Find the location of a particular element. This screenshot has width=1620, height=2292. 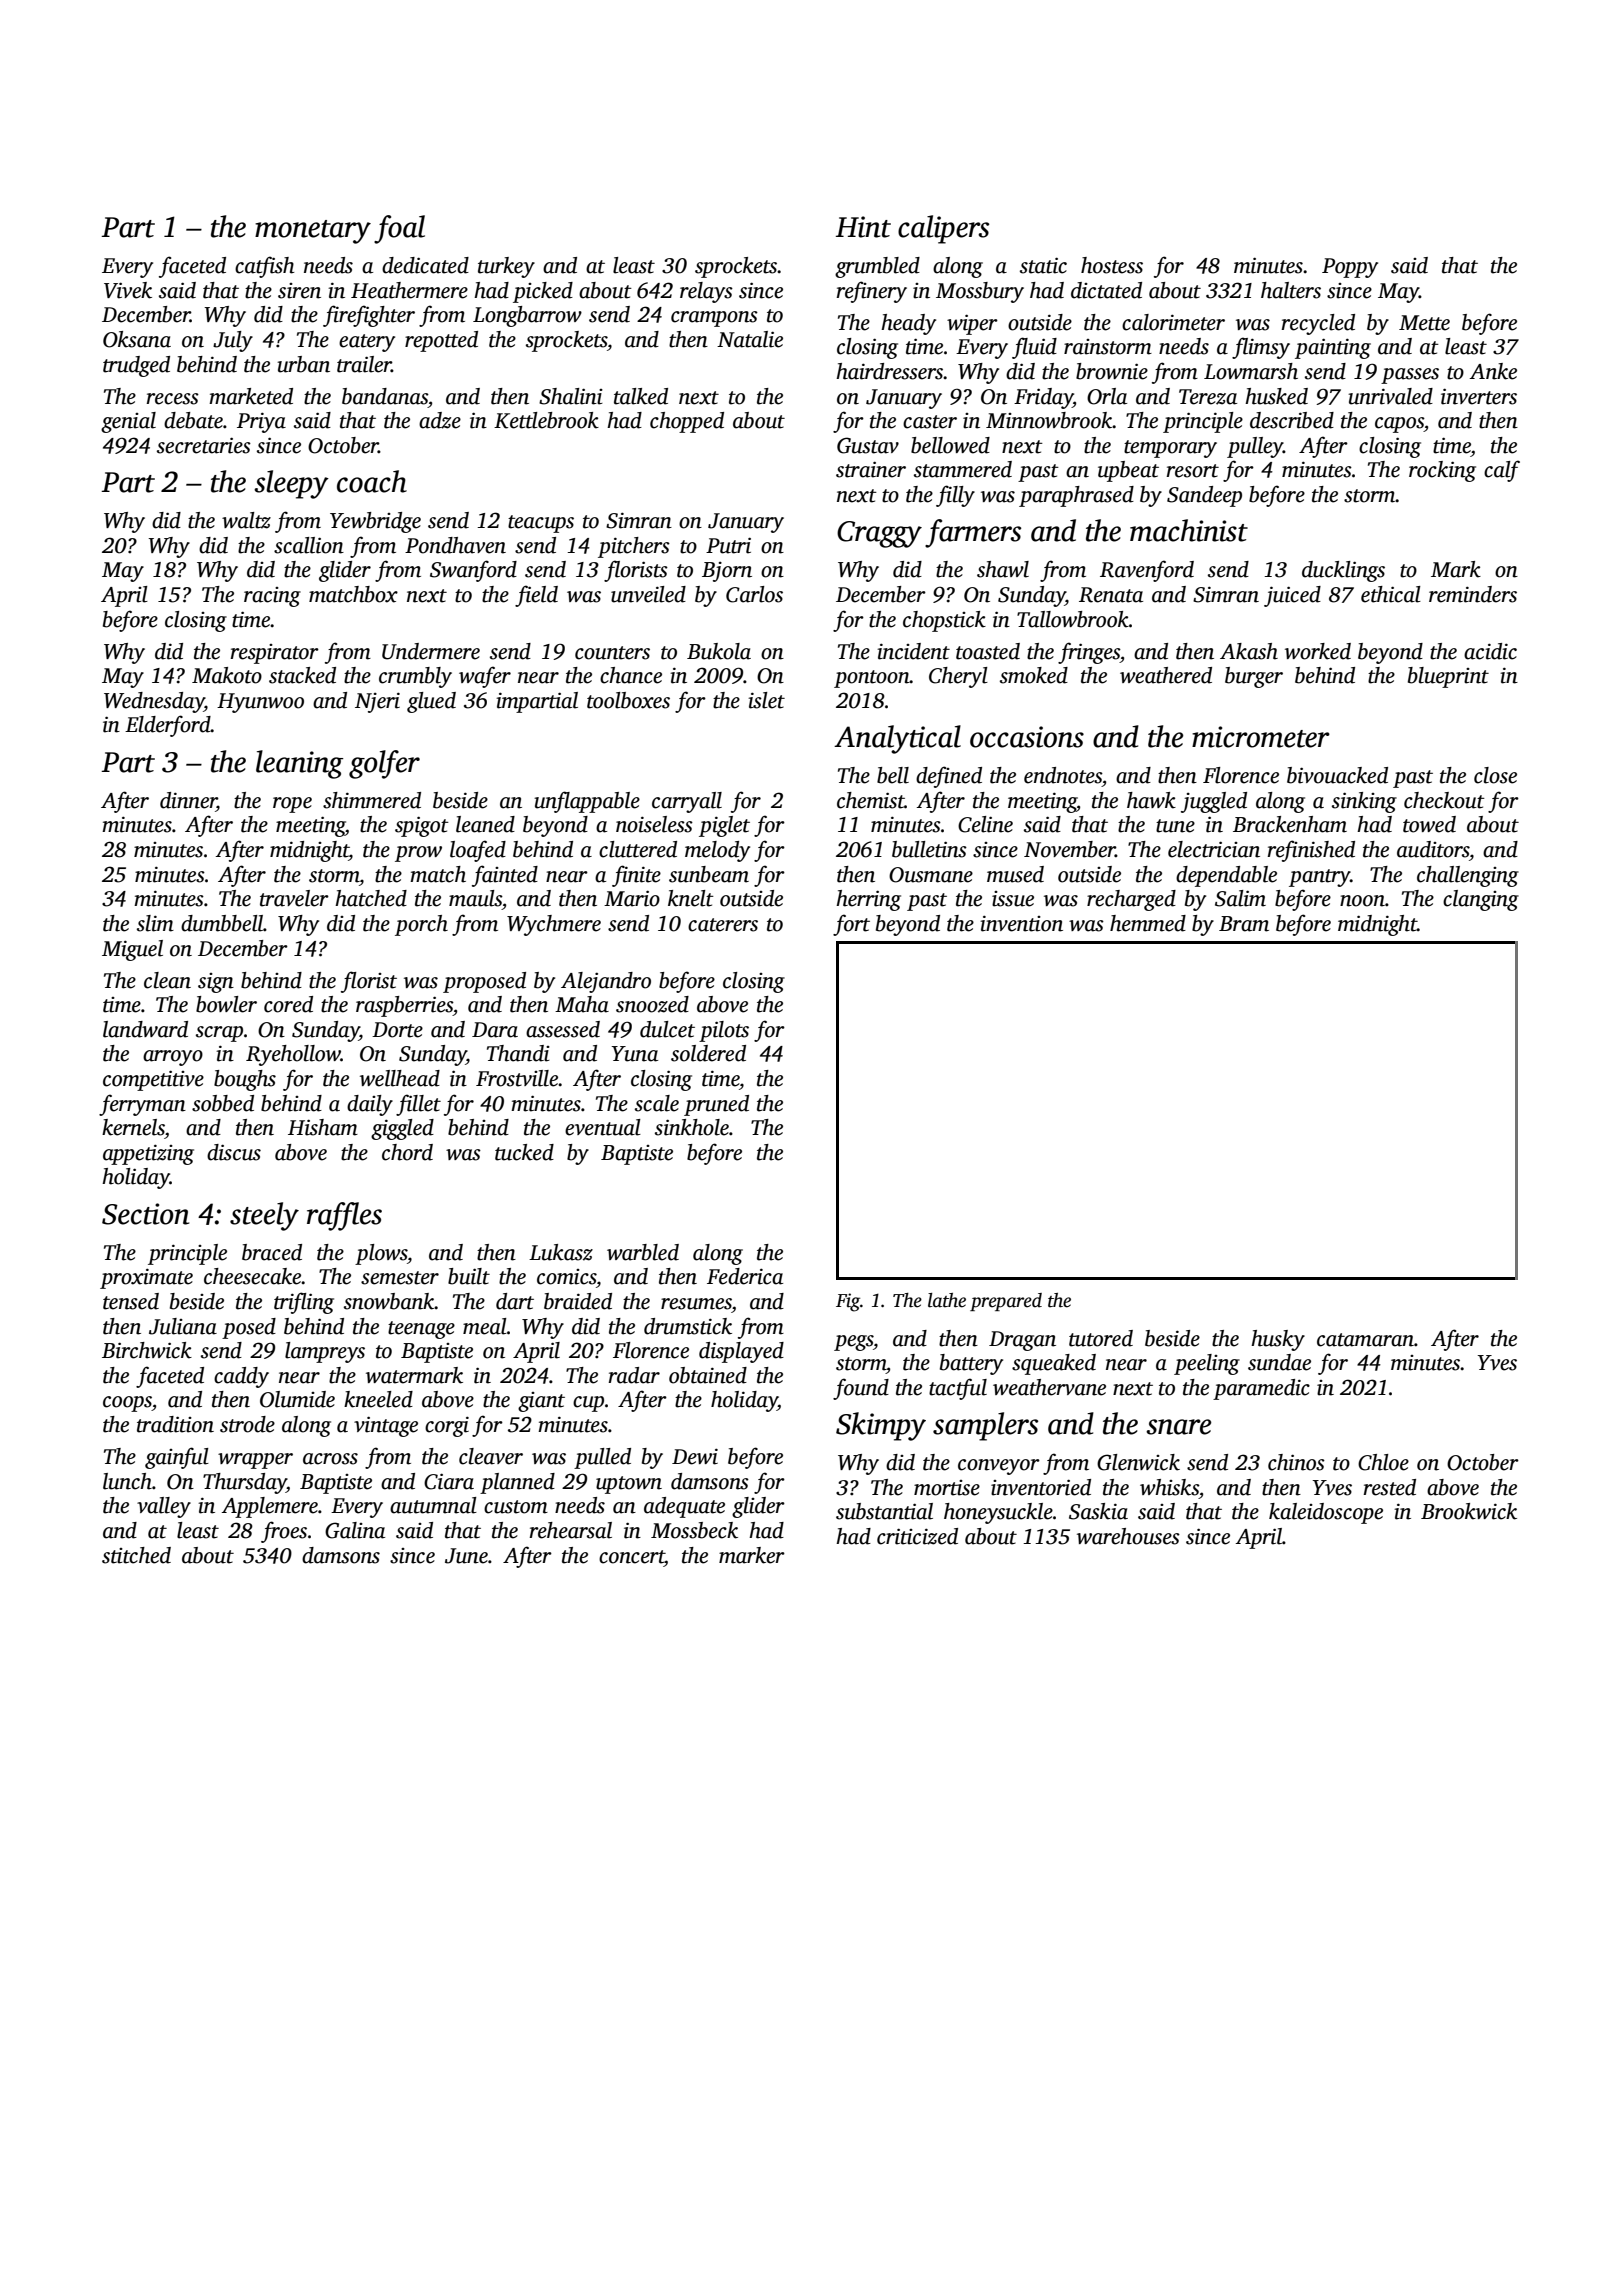

calipers is located at coordinates (943, 229).
